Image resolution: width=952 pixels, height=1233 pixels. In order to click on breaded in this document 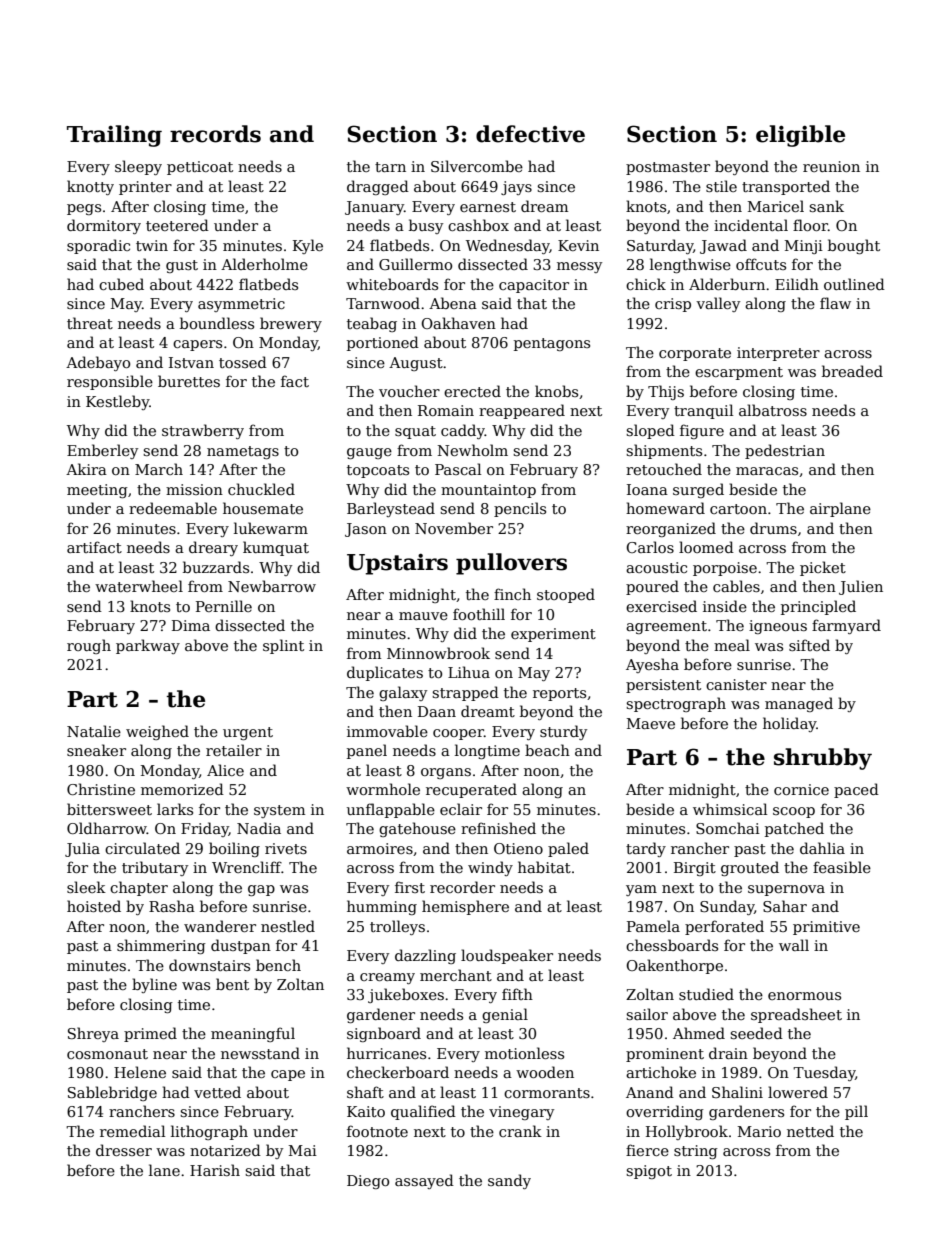, I will do `click(852, 371)`.
